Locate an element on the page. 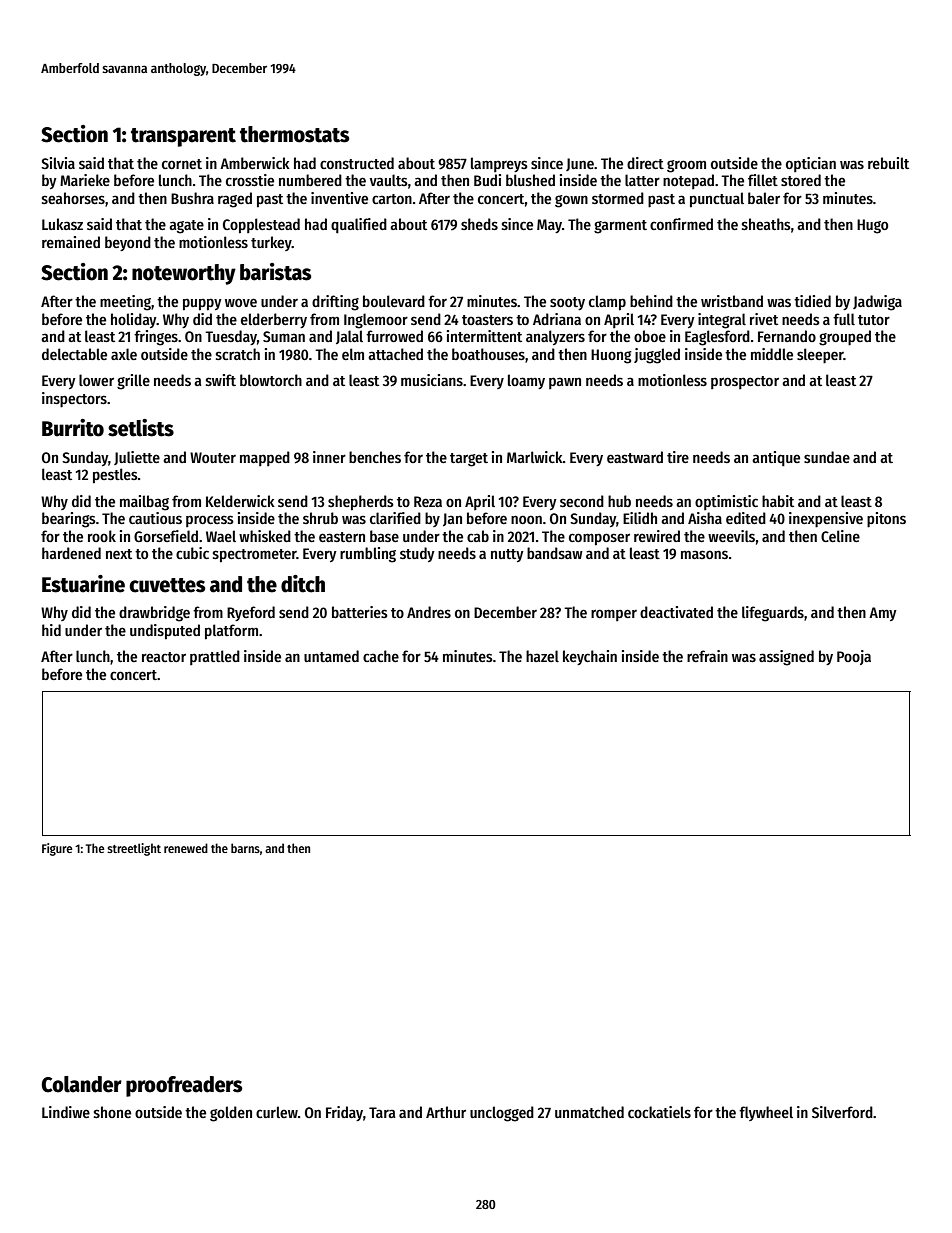  antique is located at coordinates (776, 459).
